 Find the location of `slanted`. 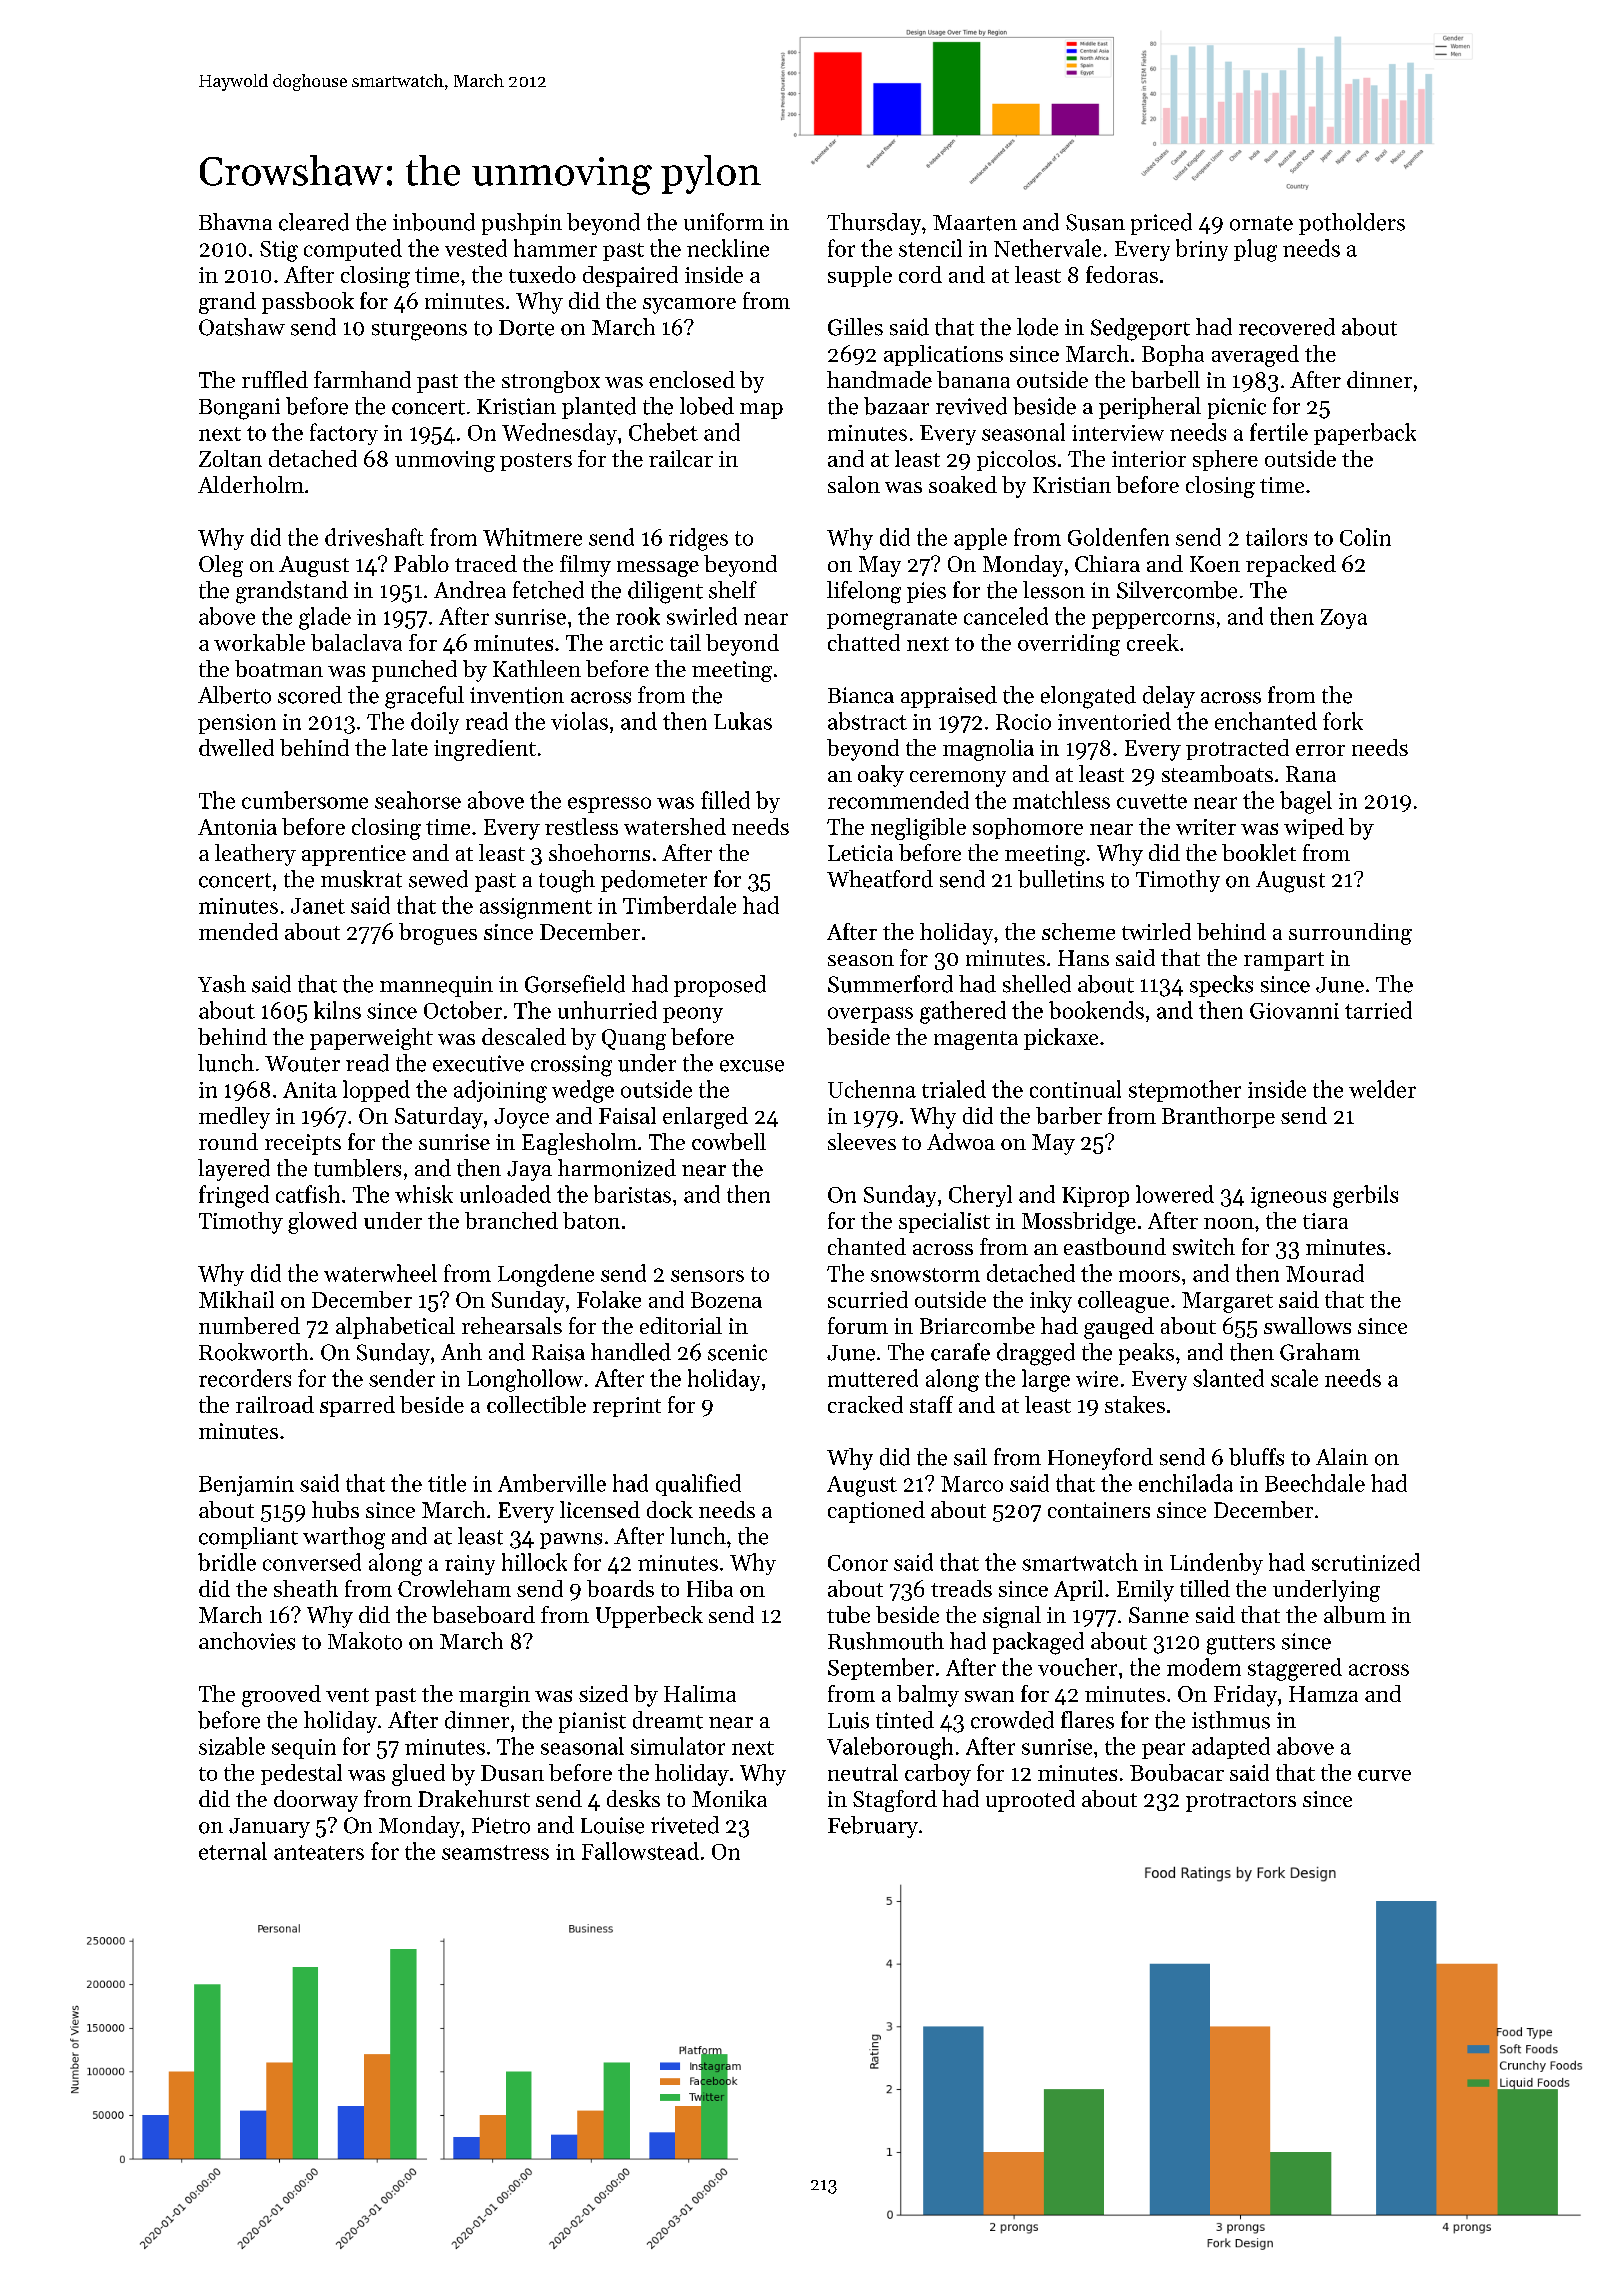

slanted is located at coordinates (1228, 1378).
